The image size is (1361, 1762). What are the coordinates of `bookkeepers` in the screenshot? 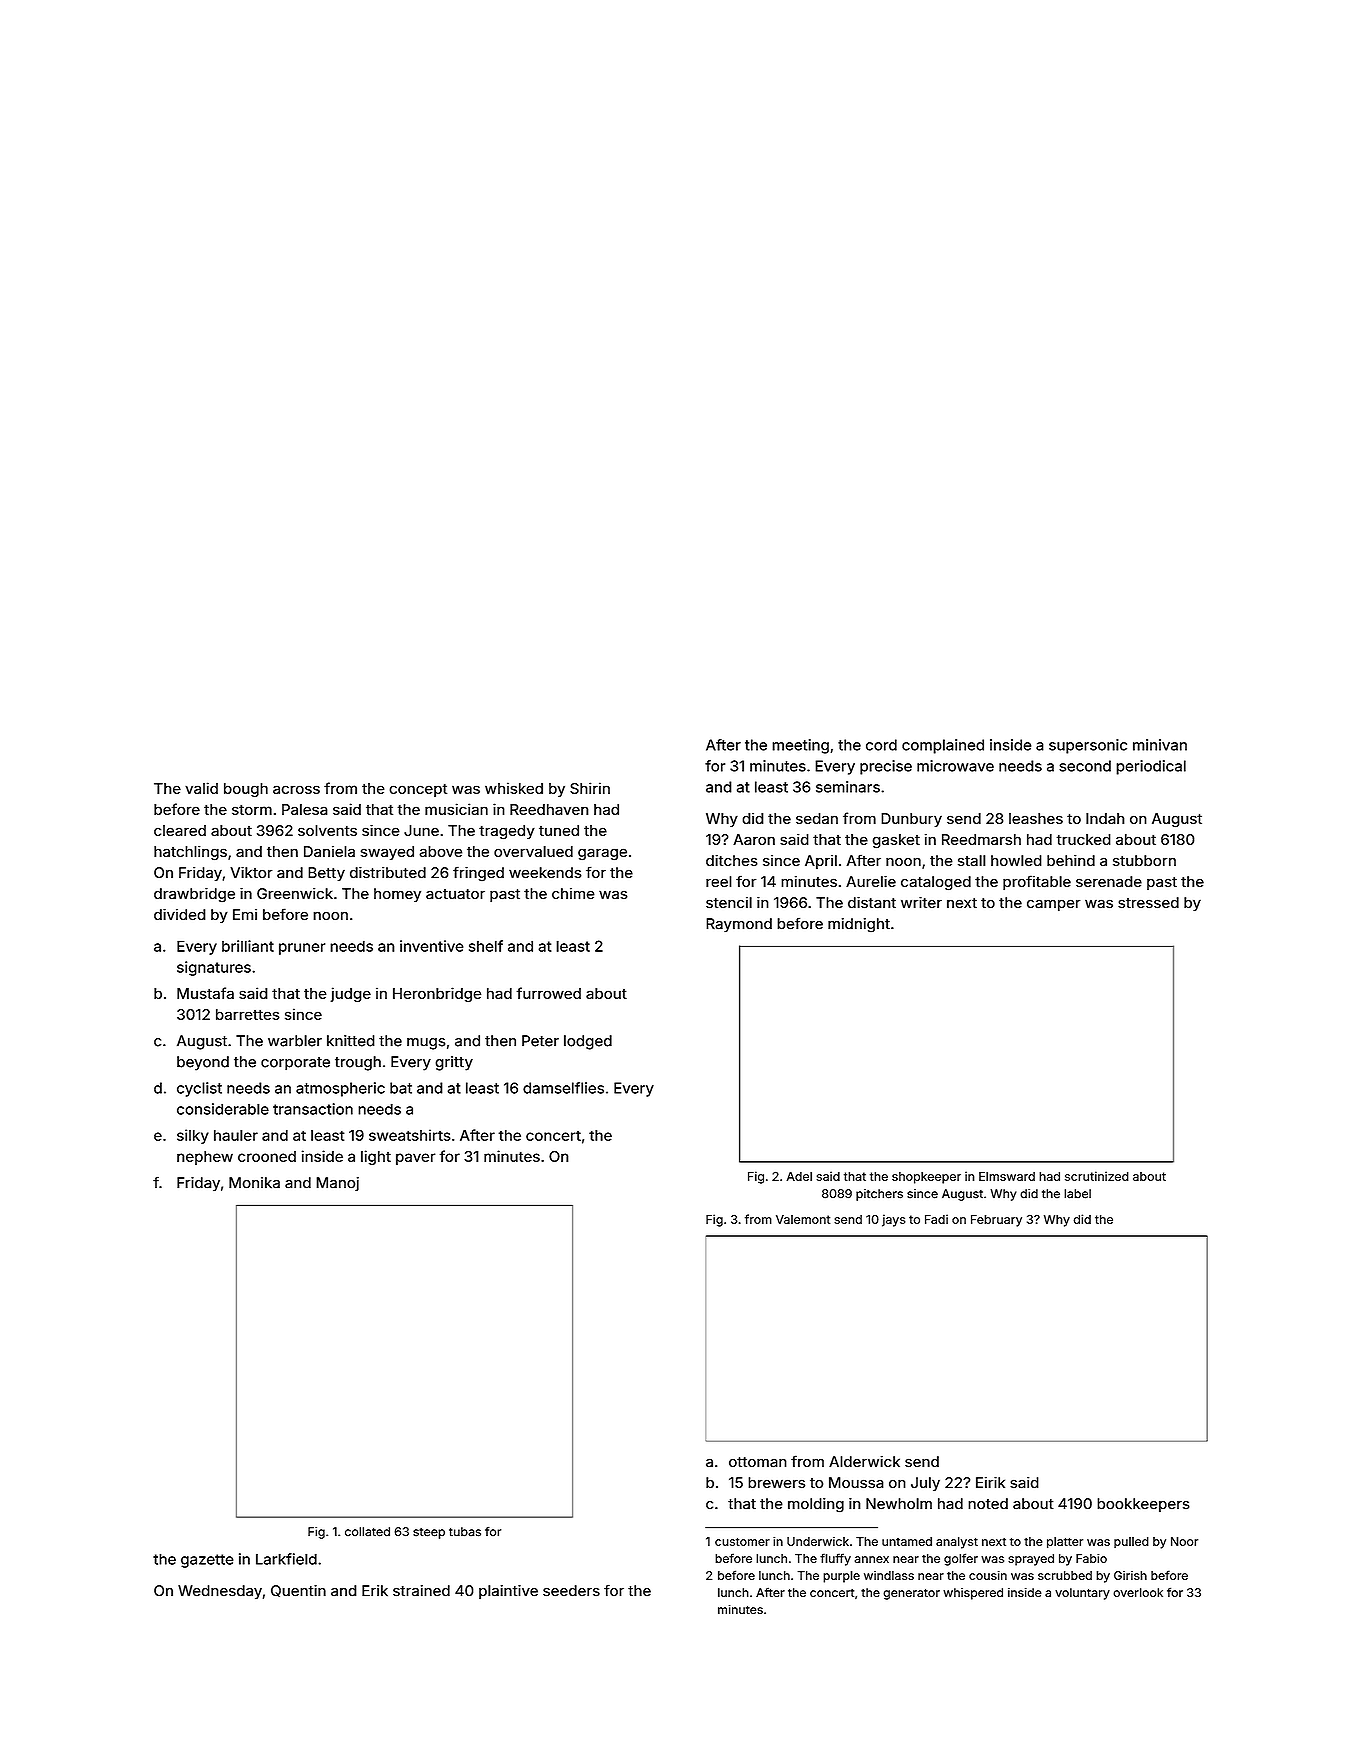 It's located at (1143, 1505).
